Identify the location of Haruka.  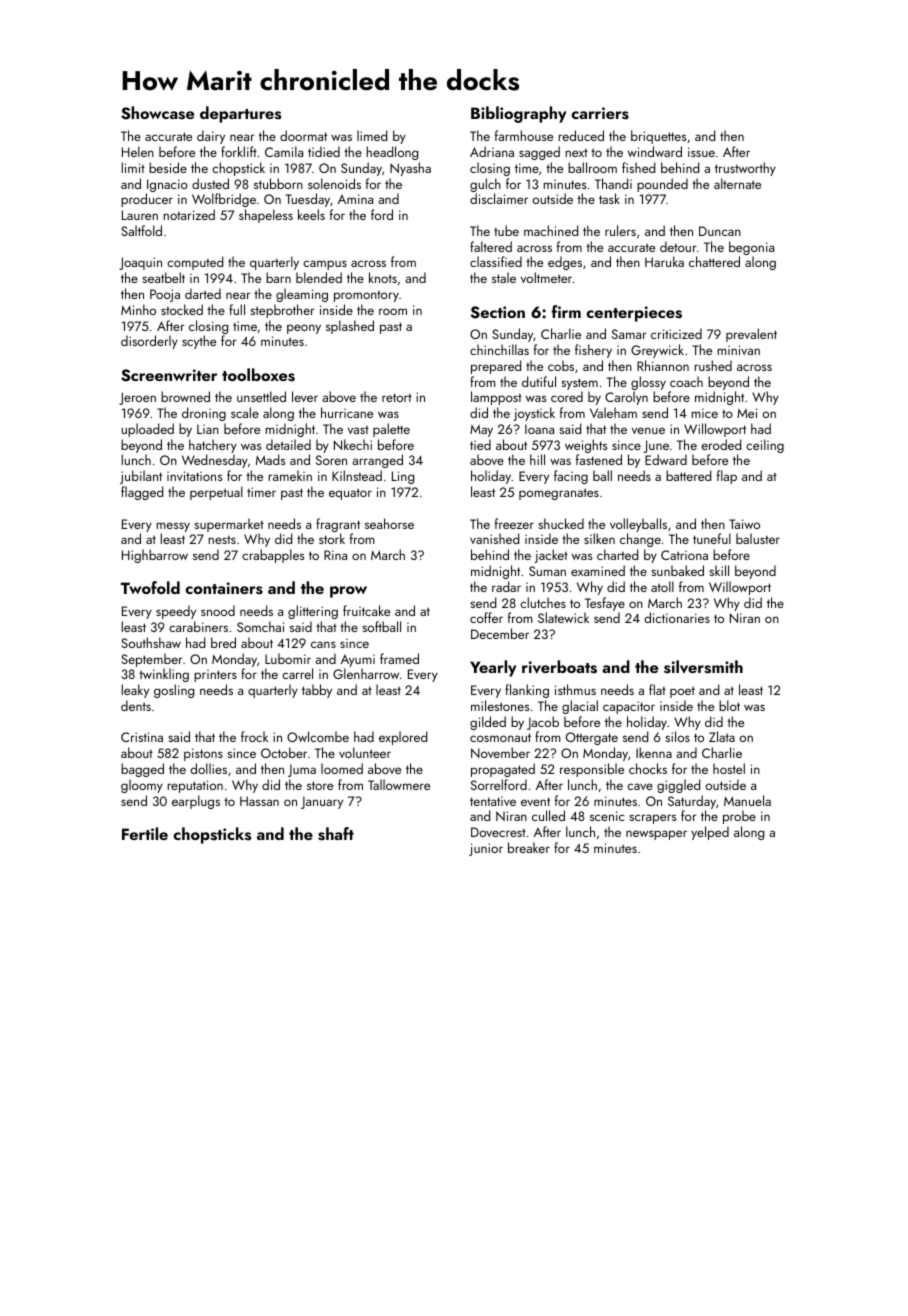
(664, 261).
